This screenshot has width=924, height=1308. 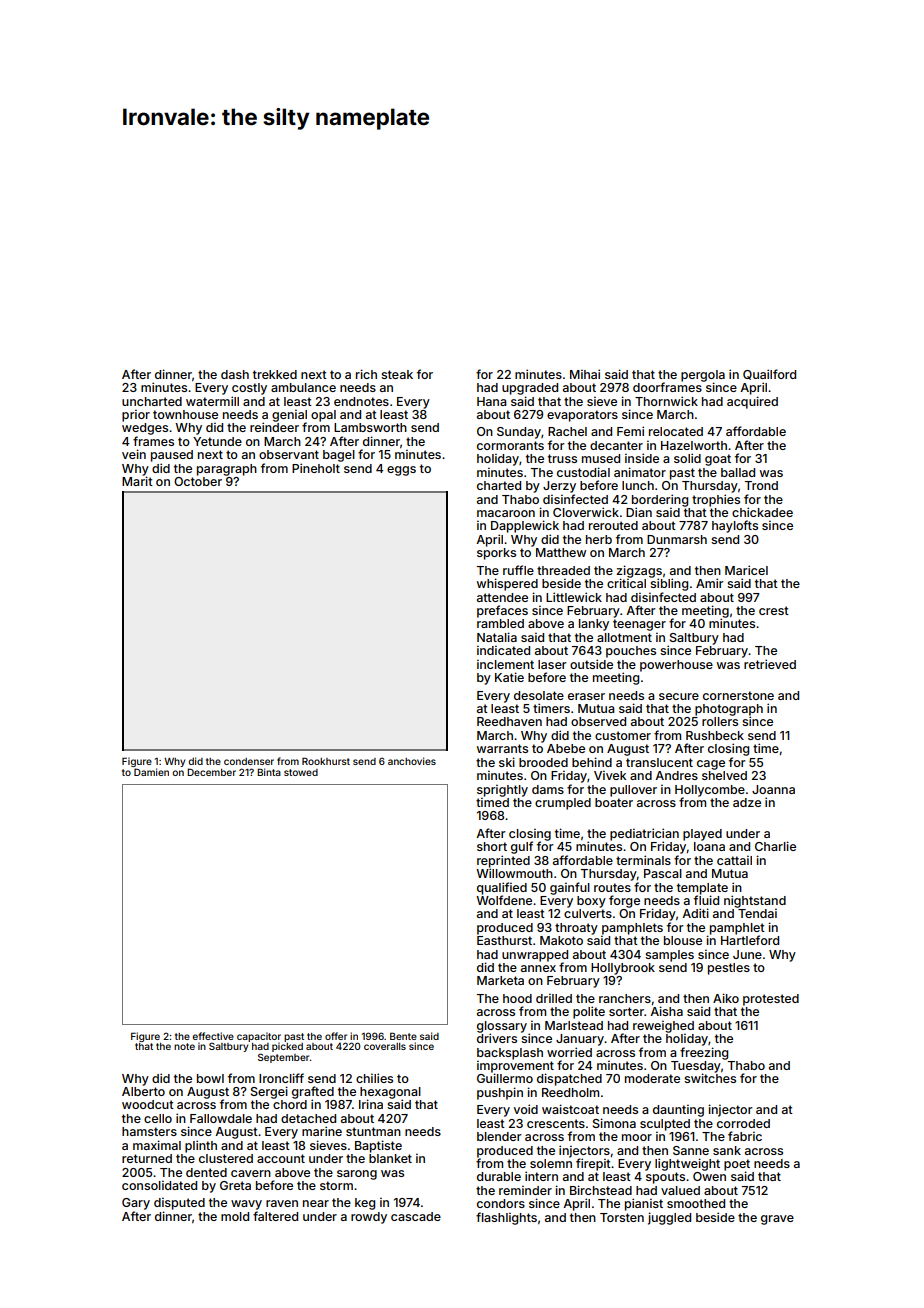 What do you see at coordinates (530, 389) in the screenshot?
I see `upgraded` at bounding box center [530, 389].
